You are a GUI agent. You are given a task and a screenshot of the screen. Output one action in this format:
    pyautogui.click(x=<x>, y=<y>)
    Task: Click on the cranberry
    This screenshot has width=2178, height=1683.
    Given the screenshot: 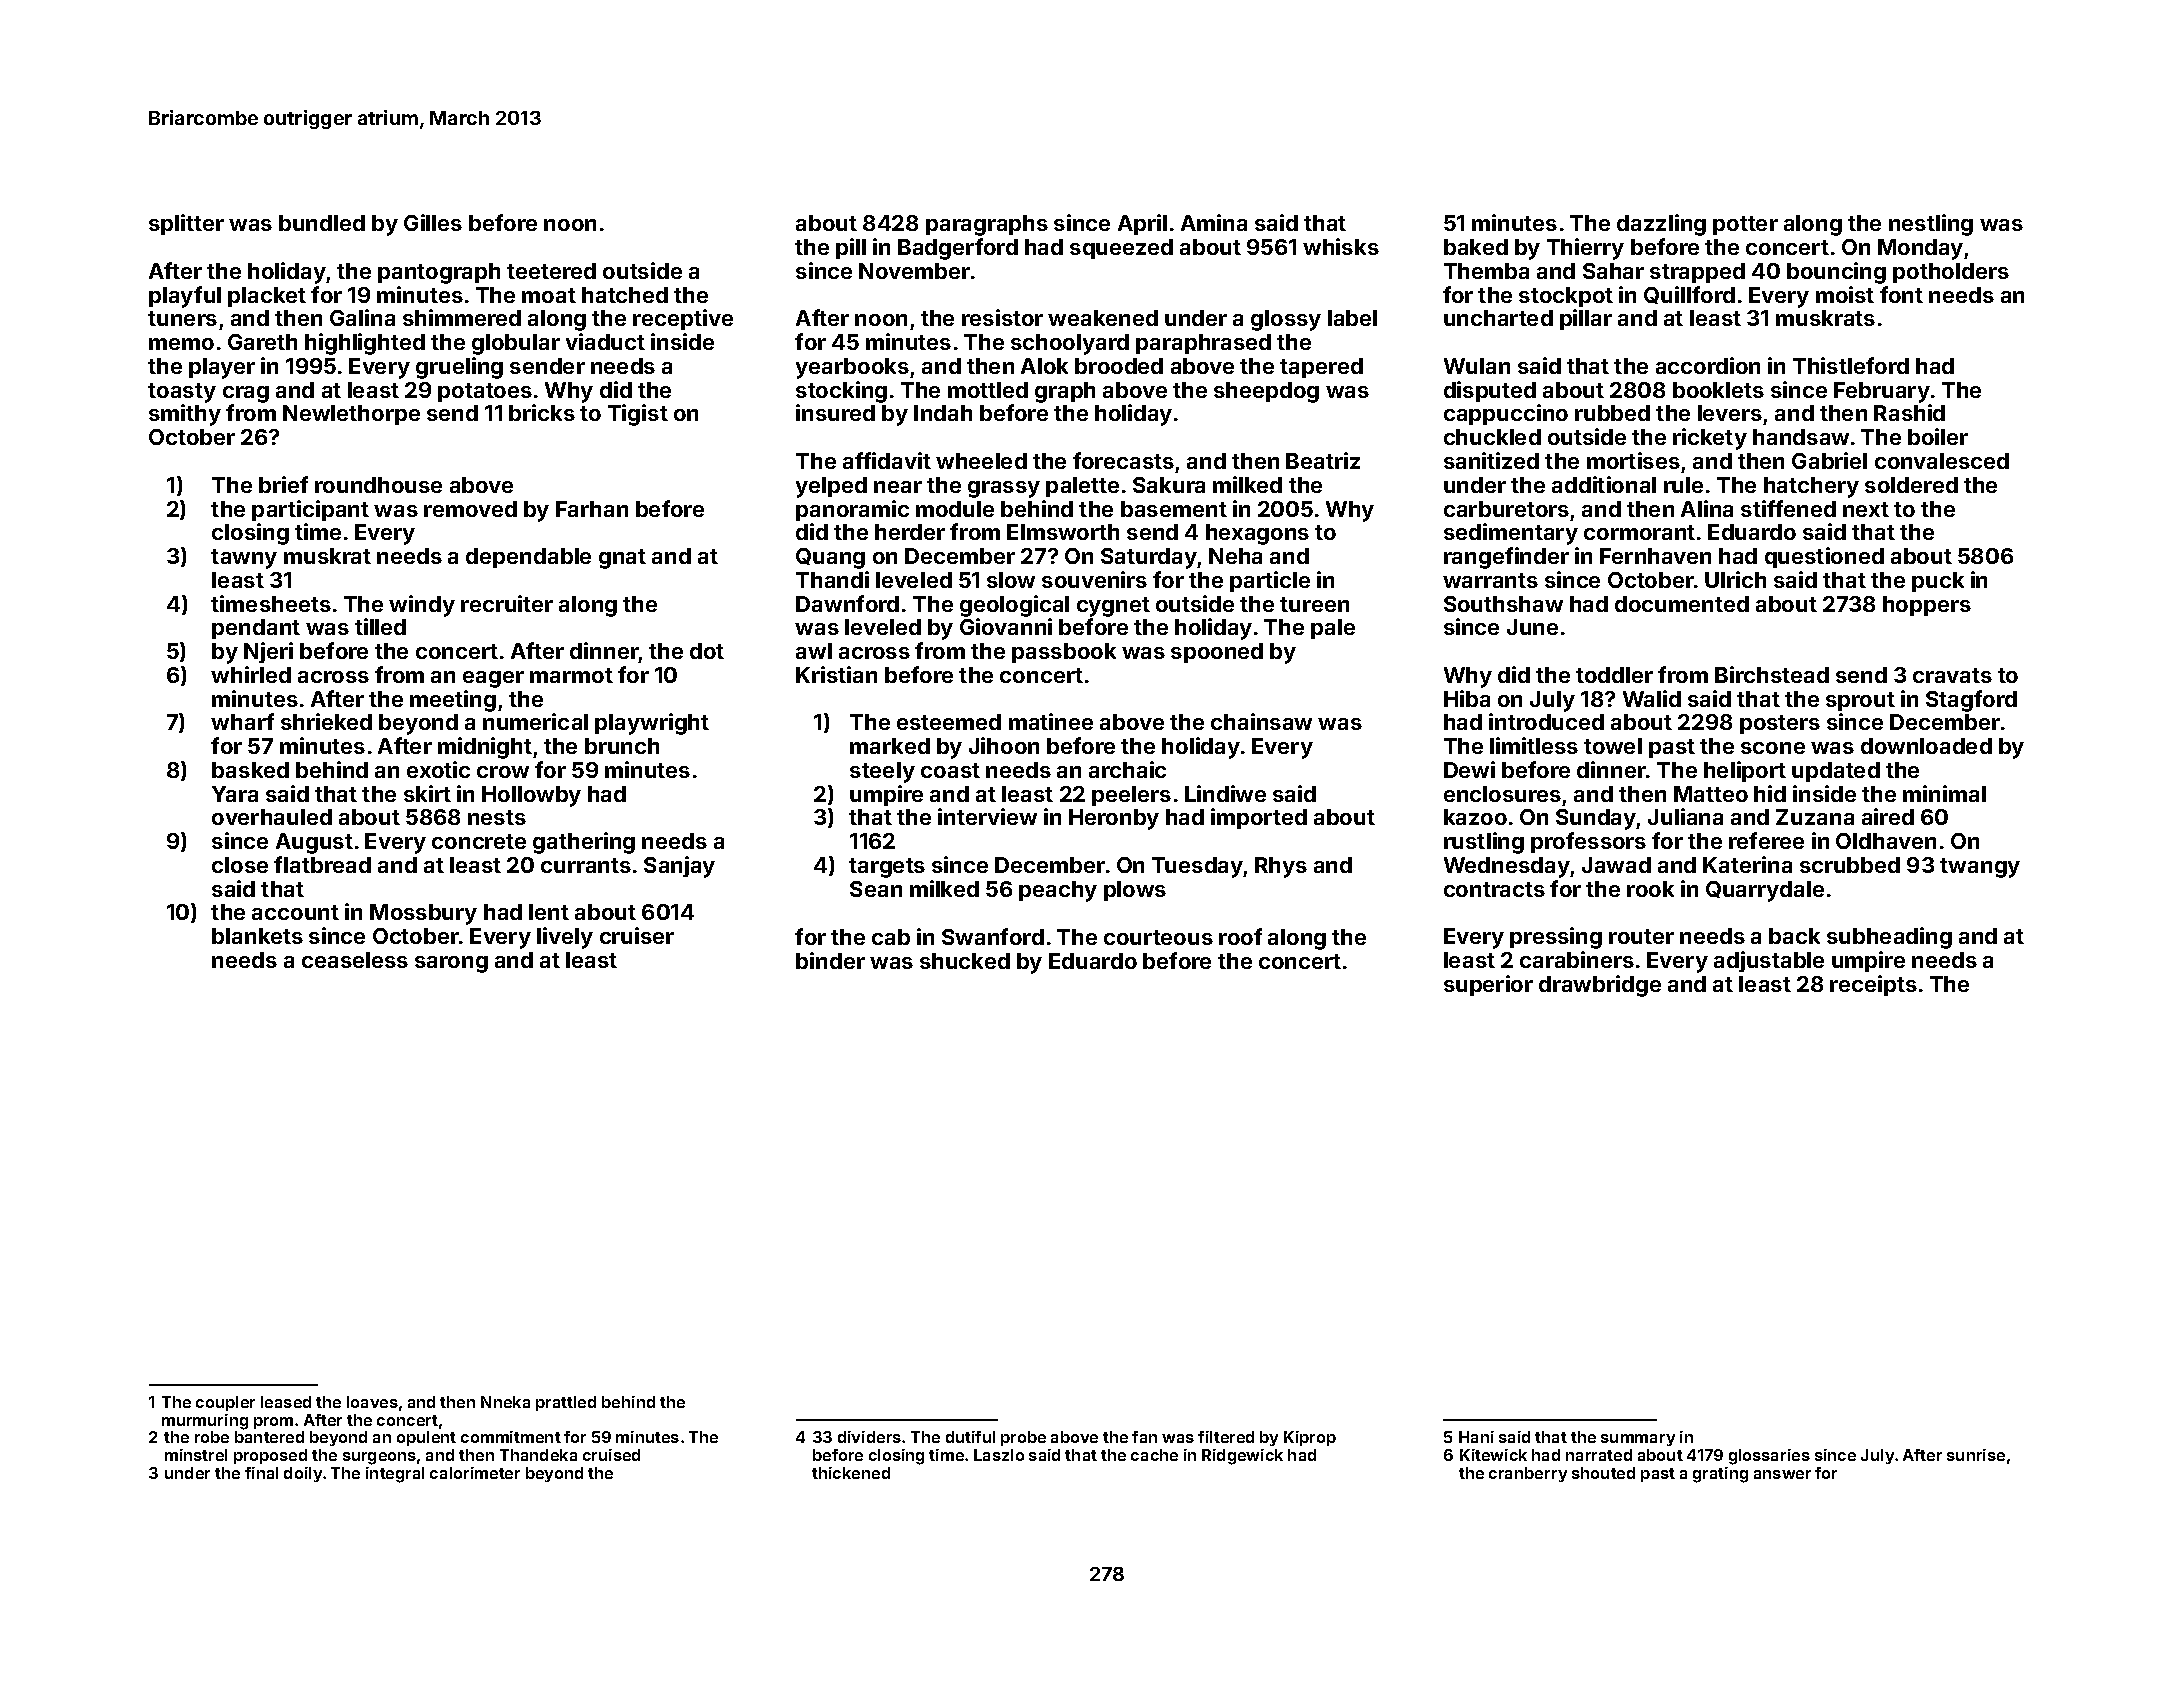 What is the action you would take?
    pyautogui.click(x=1528, y=1474)
